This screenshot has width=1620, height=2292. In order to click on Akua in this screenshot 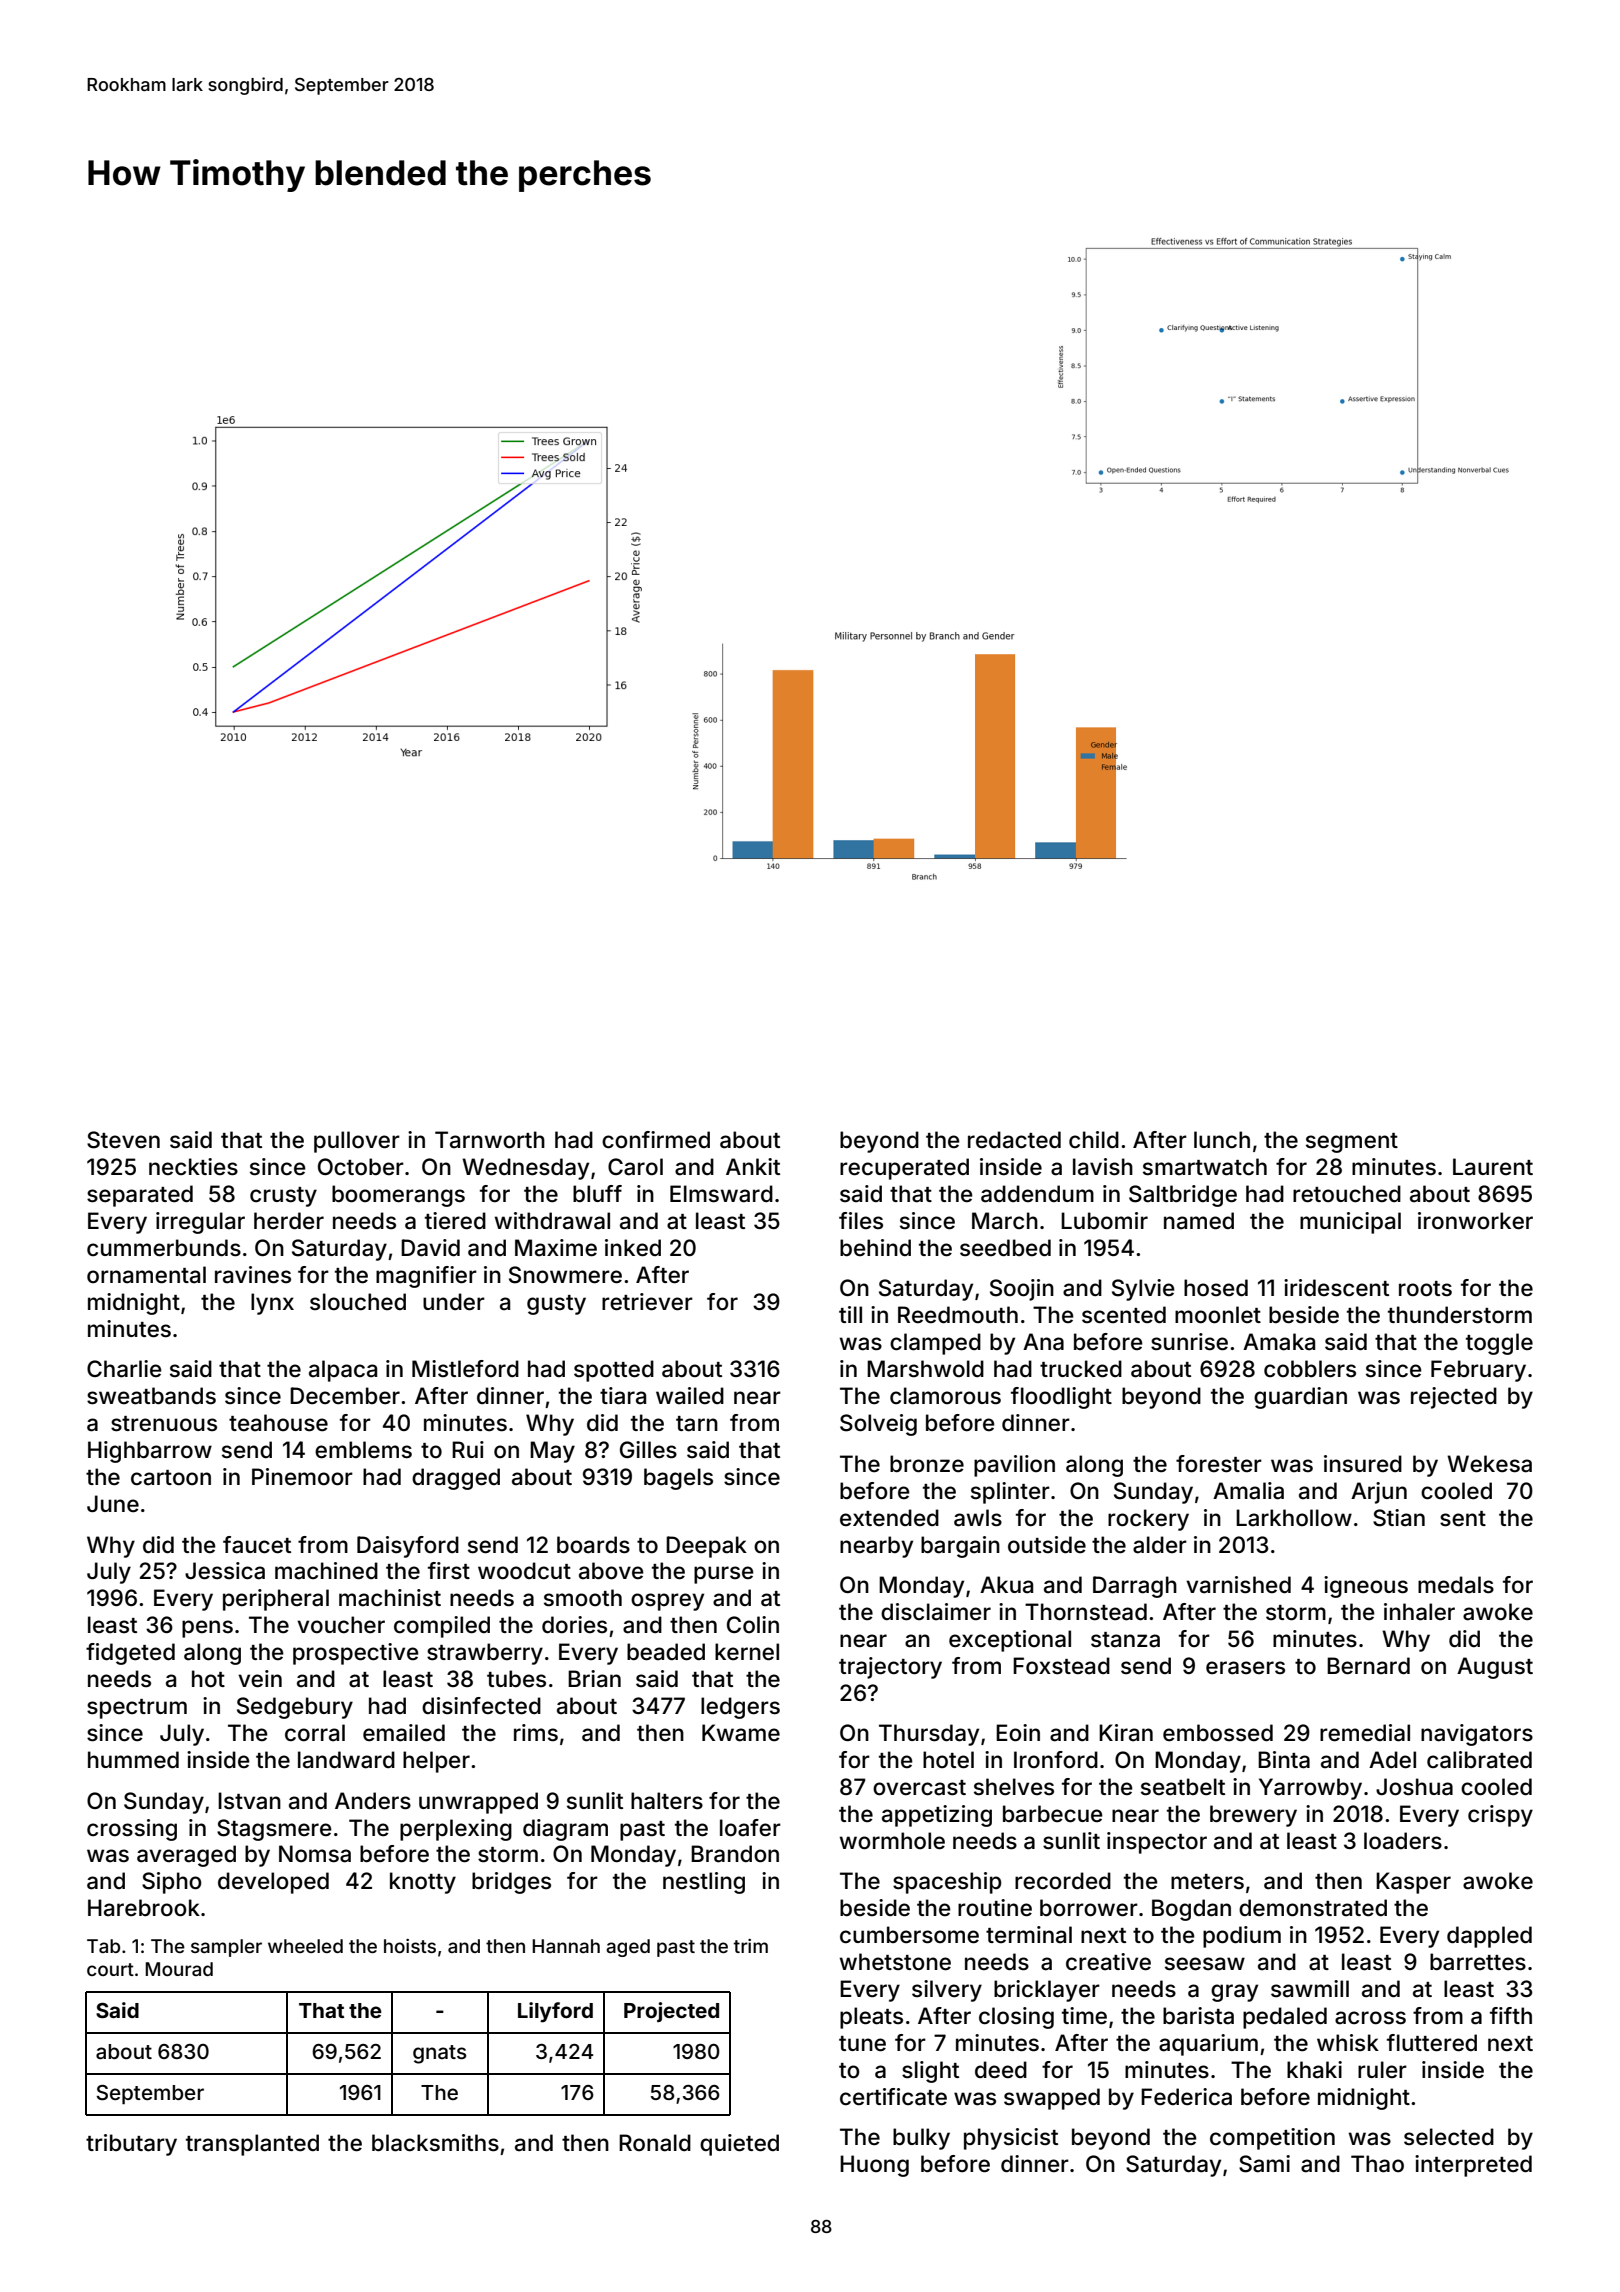, I will do `click(1006, 1585)`.
